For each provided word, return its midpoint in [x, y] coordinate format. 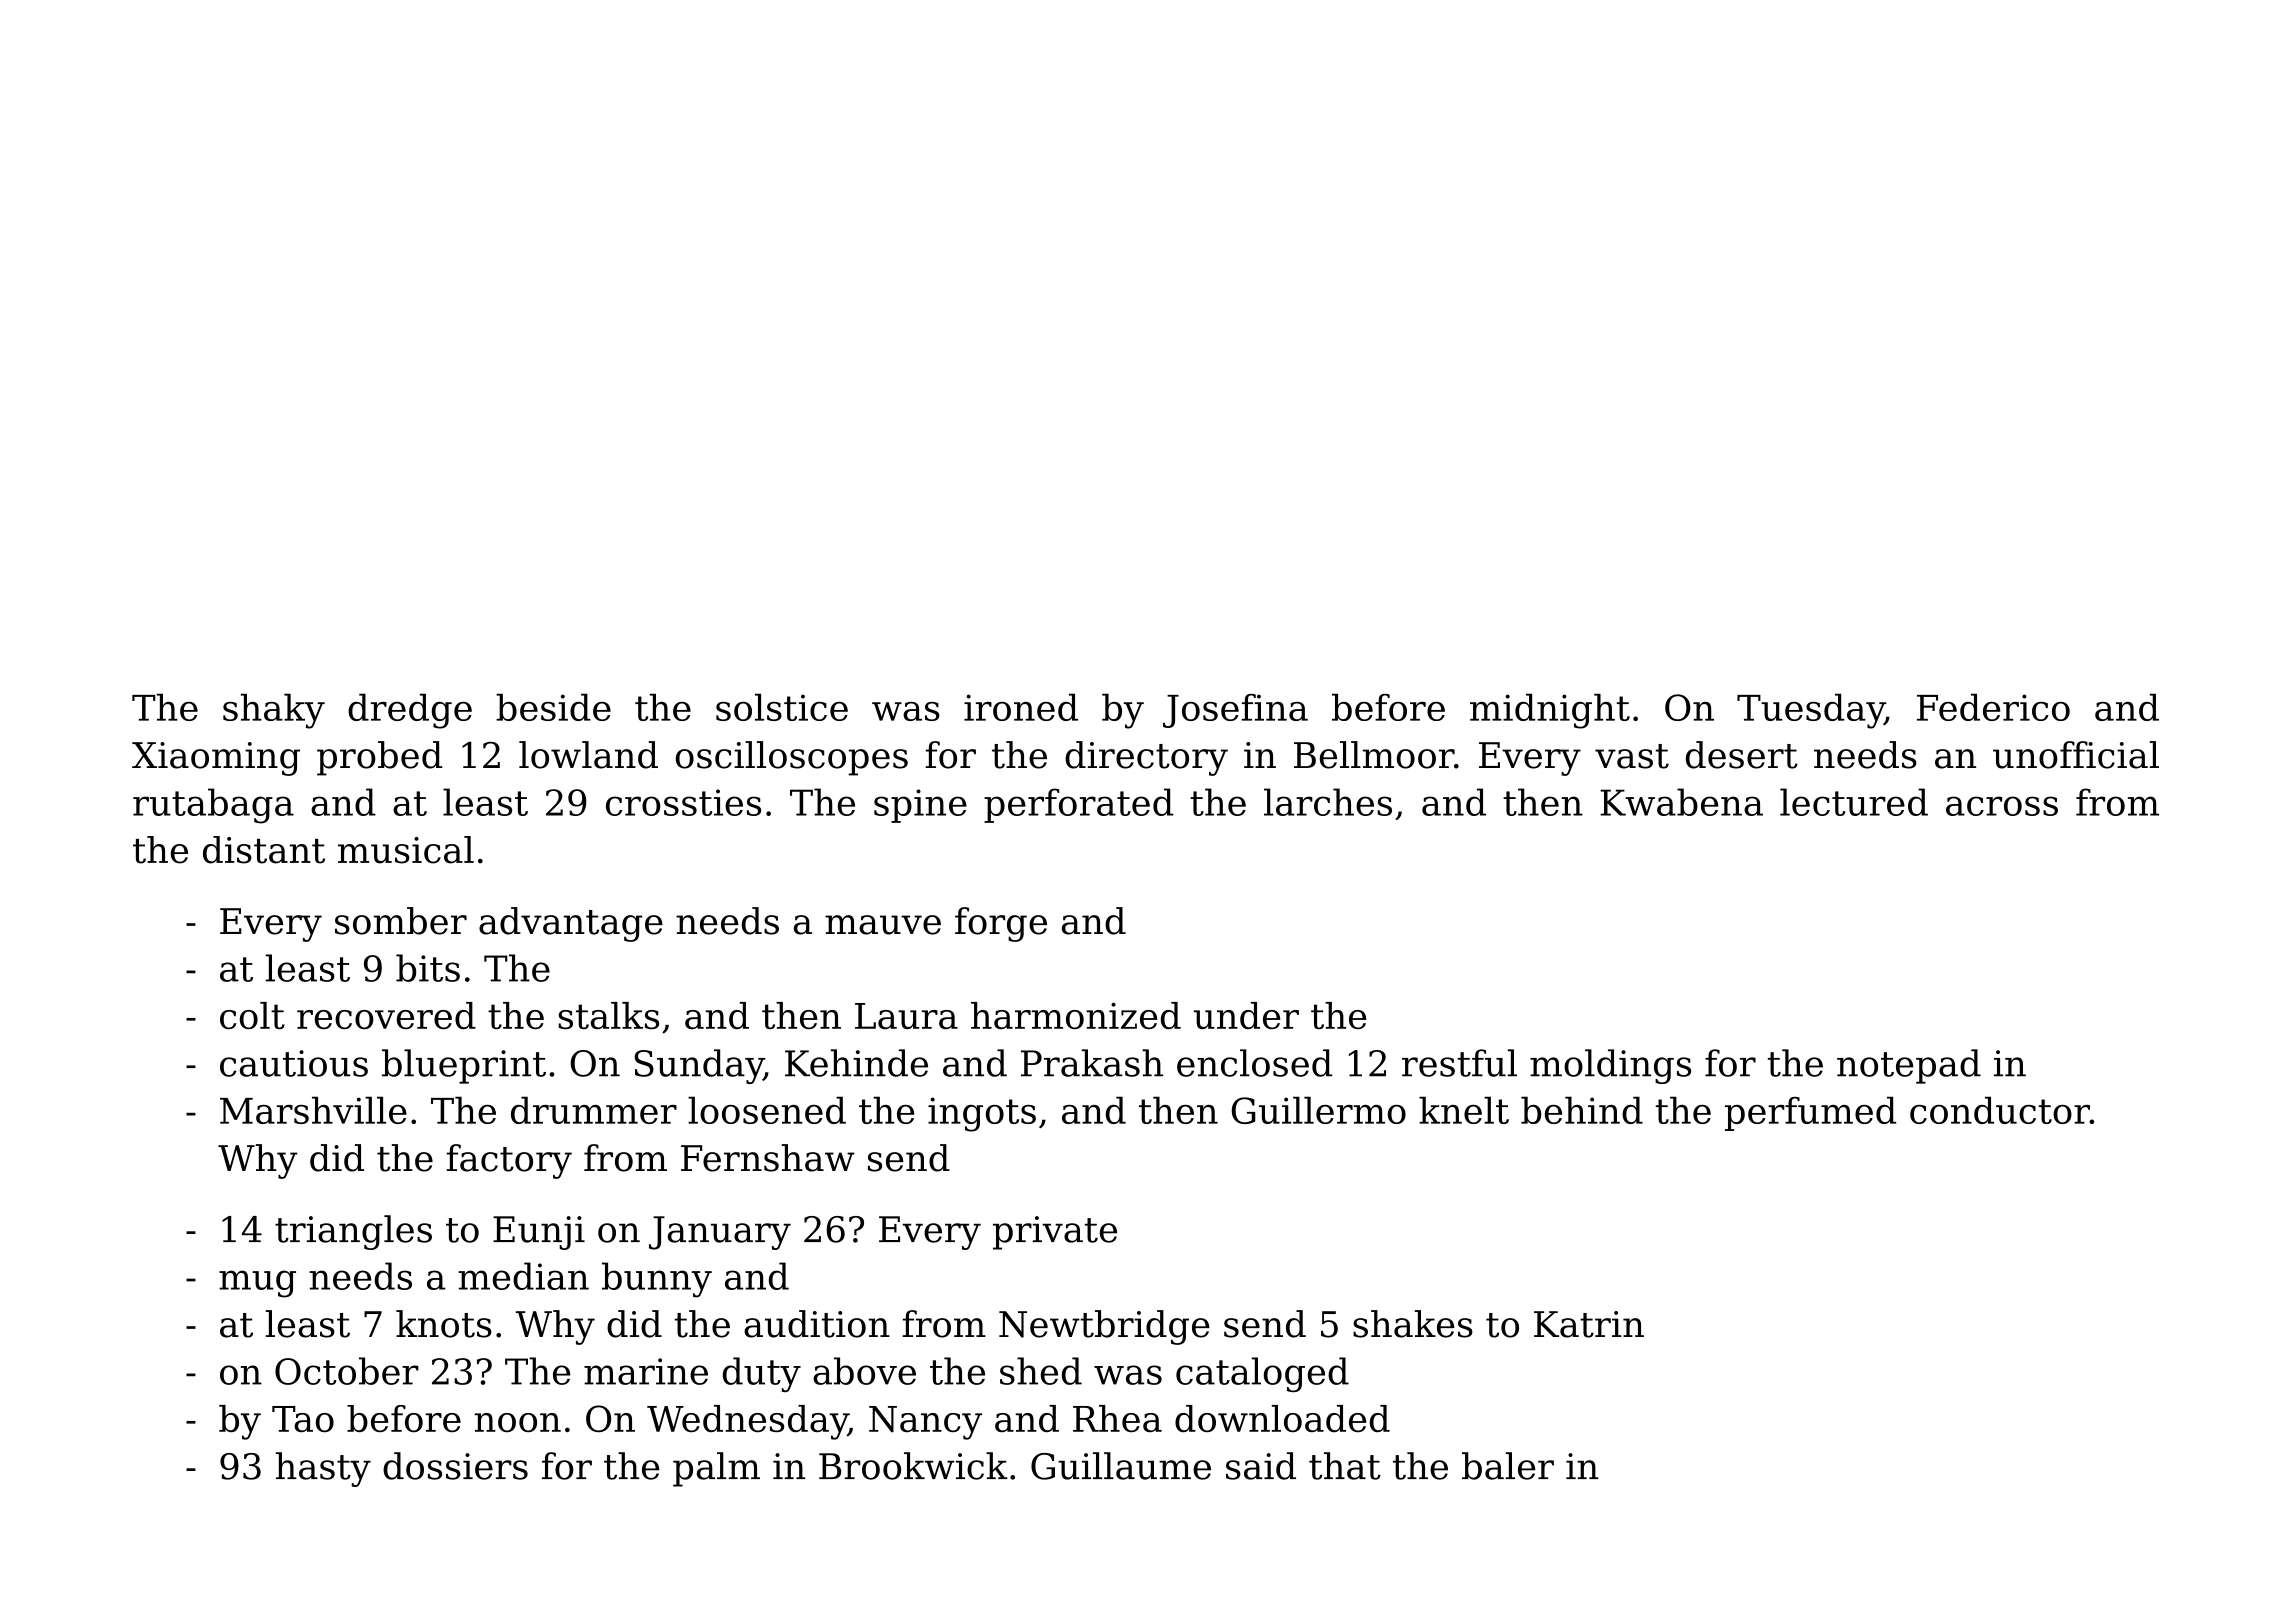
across [2002, 806]
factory [509, 1161]
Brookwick [913, 1466]
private [1055, 1233]
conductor [2000, 1110]
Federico [1993, 707]
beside [553, 707]
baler [1508, 1466]
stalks [608, 1015]
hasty [323, 1469]
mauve [883, 925]
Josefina [1235, 711]
